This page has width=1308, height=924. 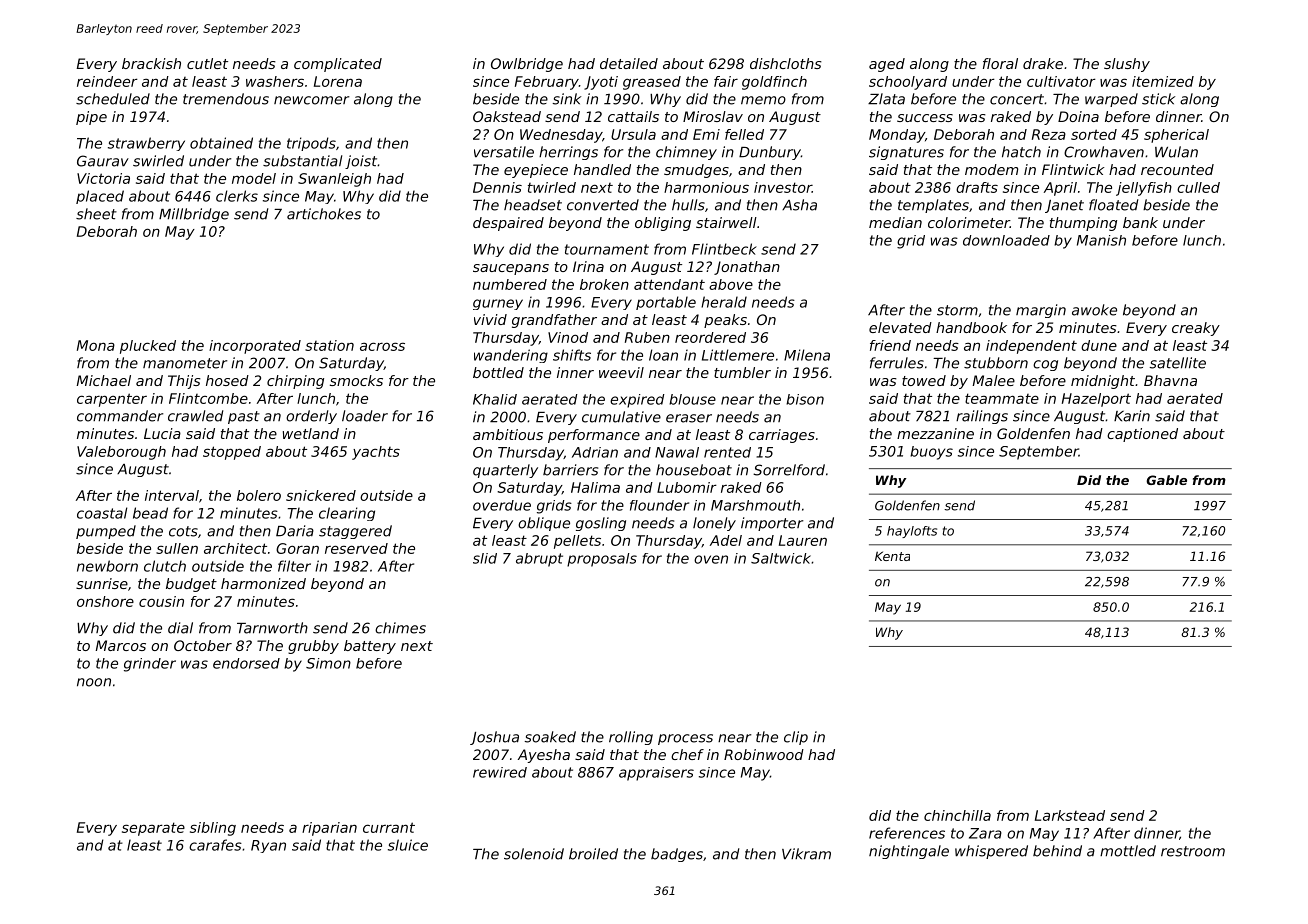 What do you see at coordinates (96, 345) in the page?
I see `Mona` at bounding box center [96, 345].
